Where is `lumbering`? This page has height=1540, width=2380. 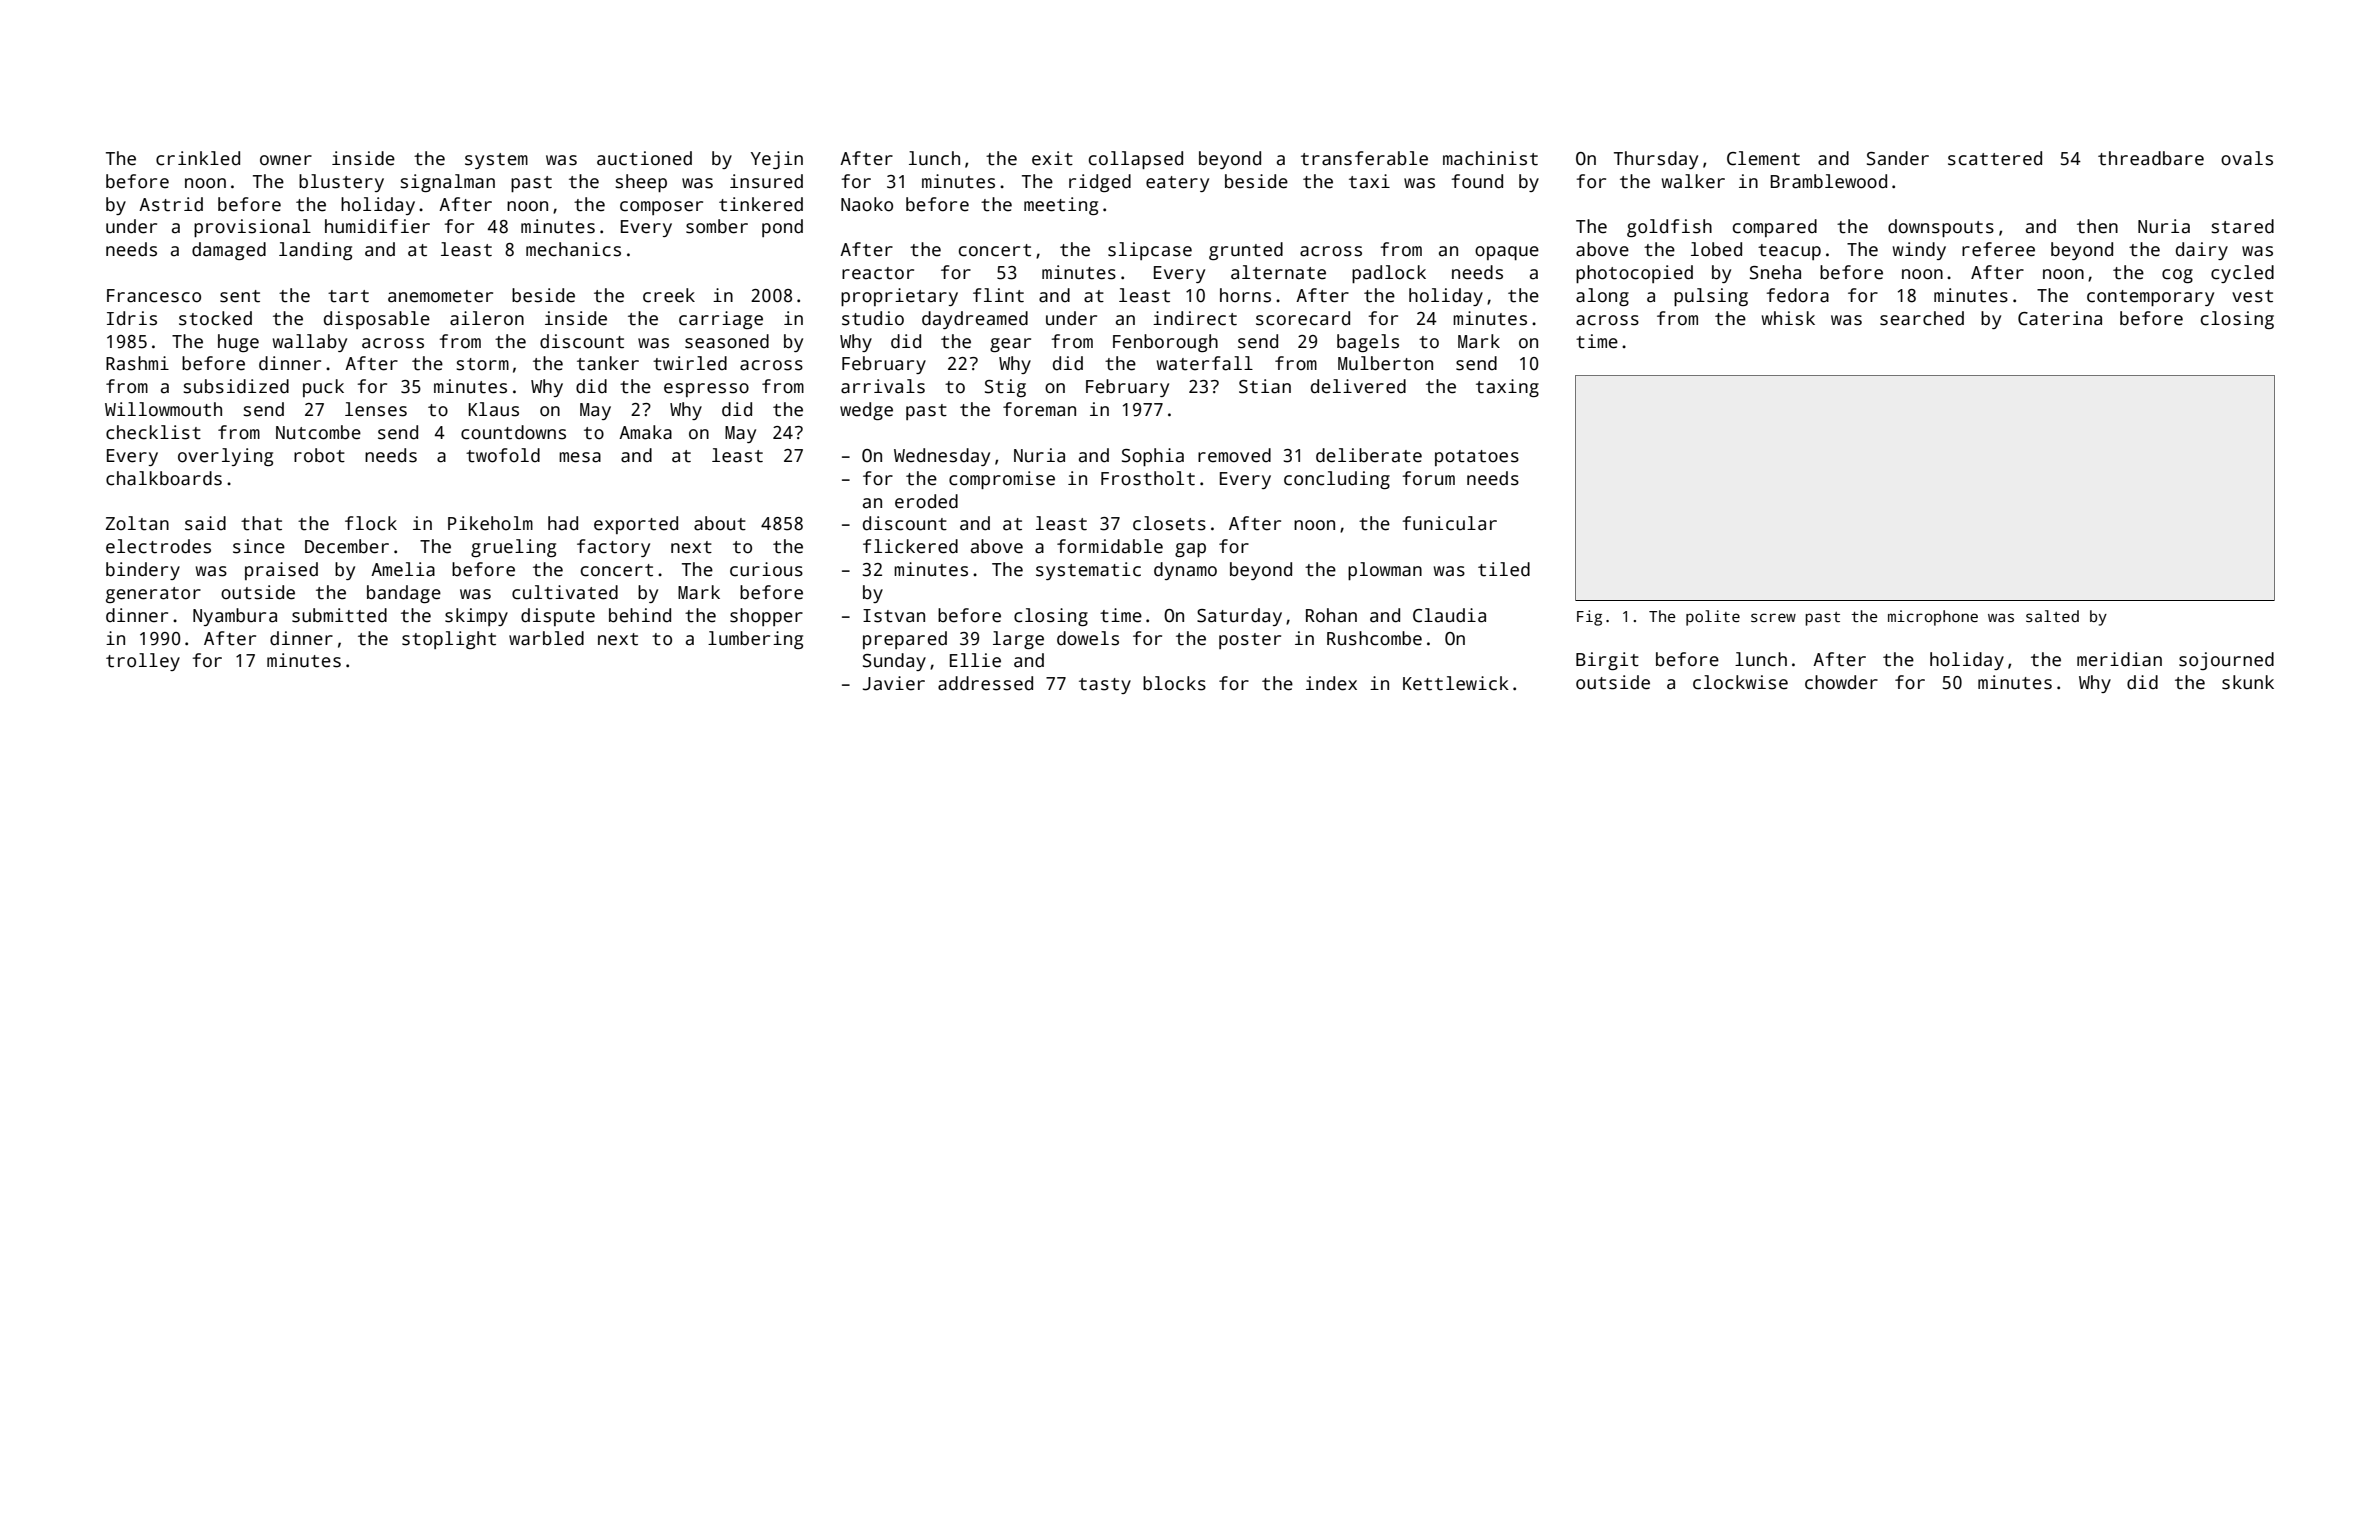
lumbering is located at coordinates (755, 640).
